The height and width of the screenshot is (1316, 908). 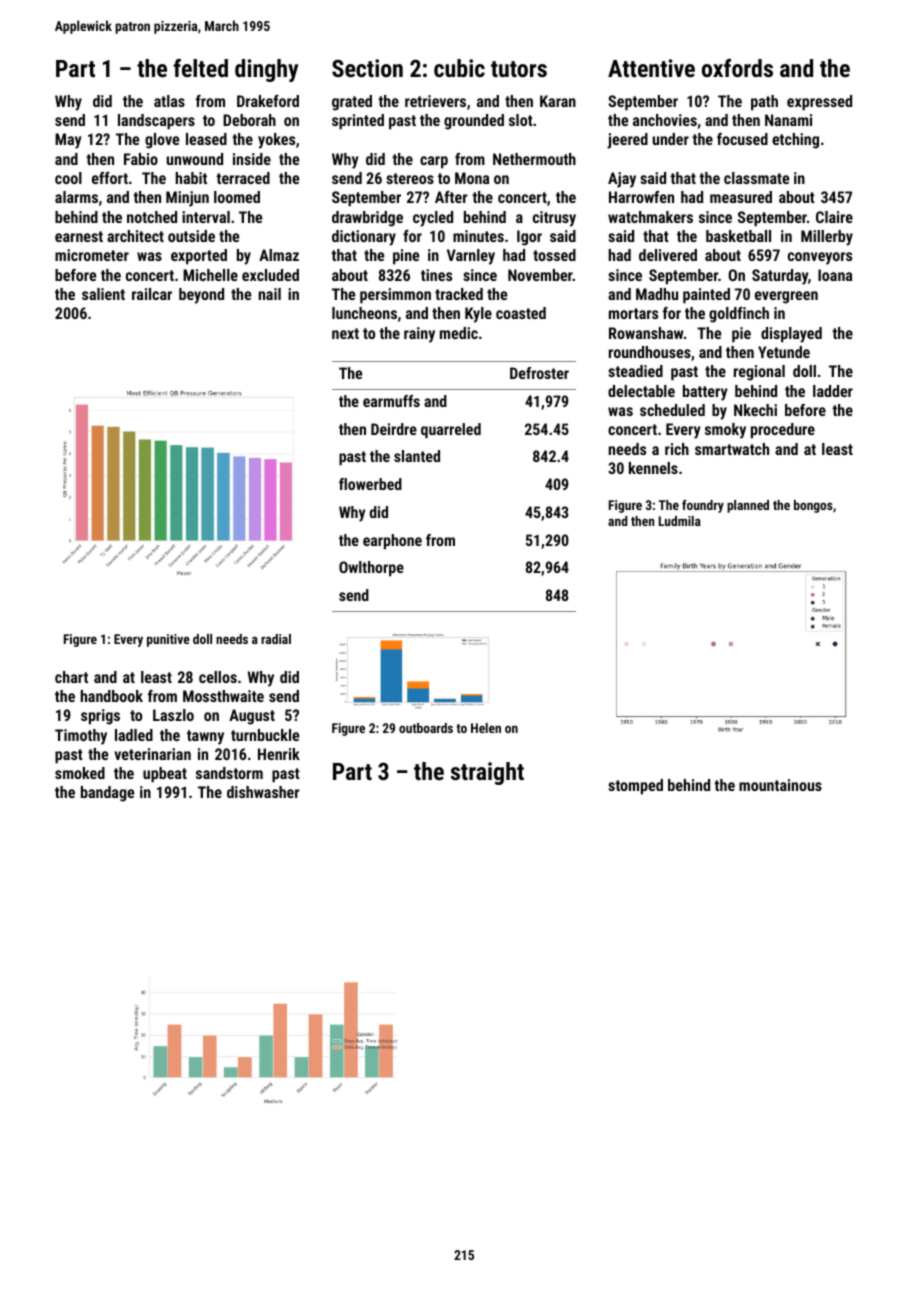 I want to click on felted, so click(x=200, y=68).
